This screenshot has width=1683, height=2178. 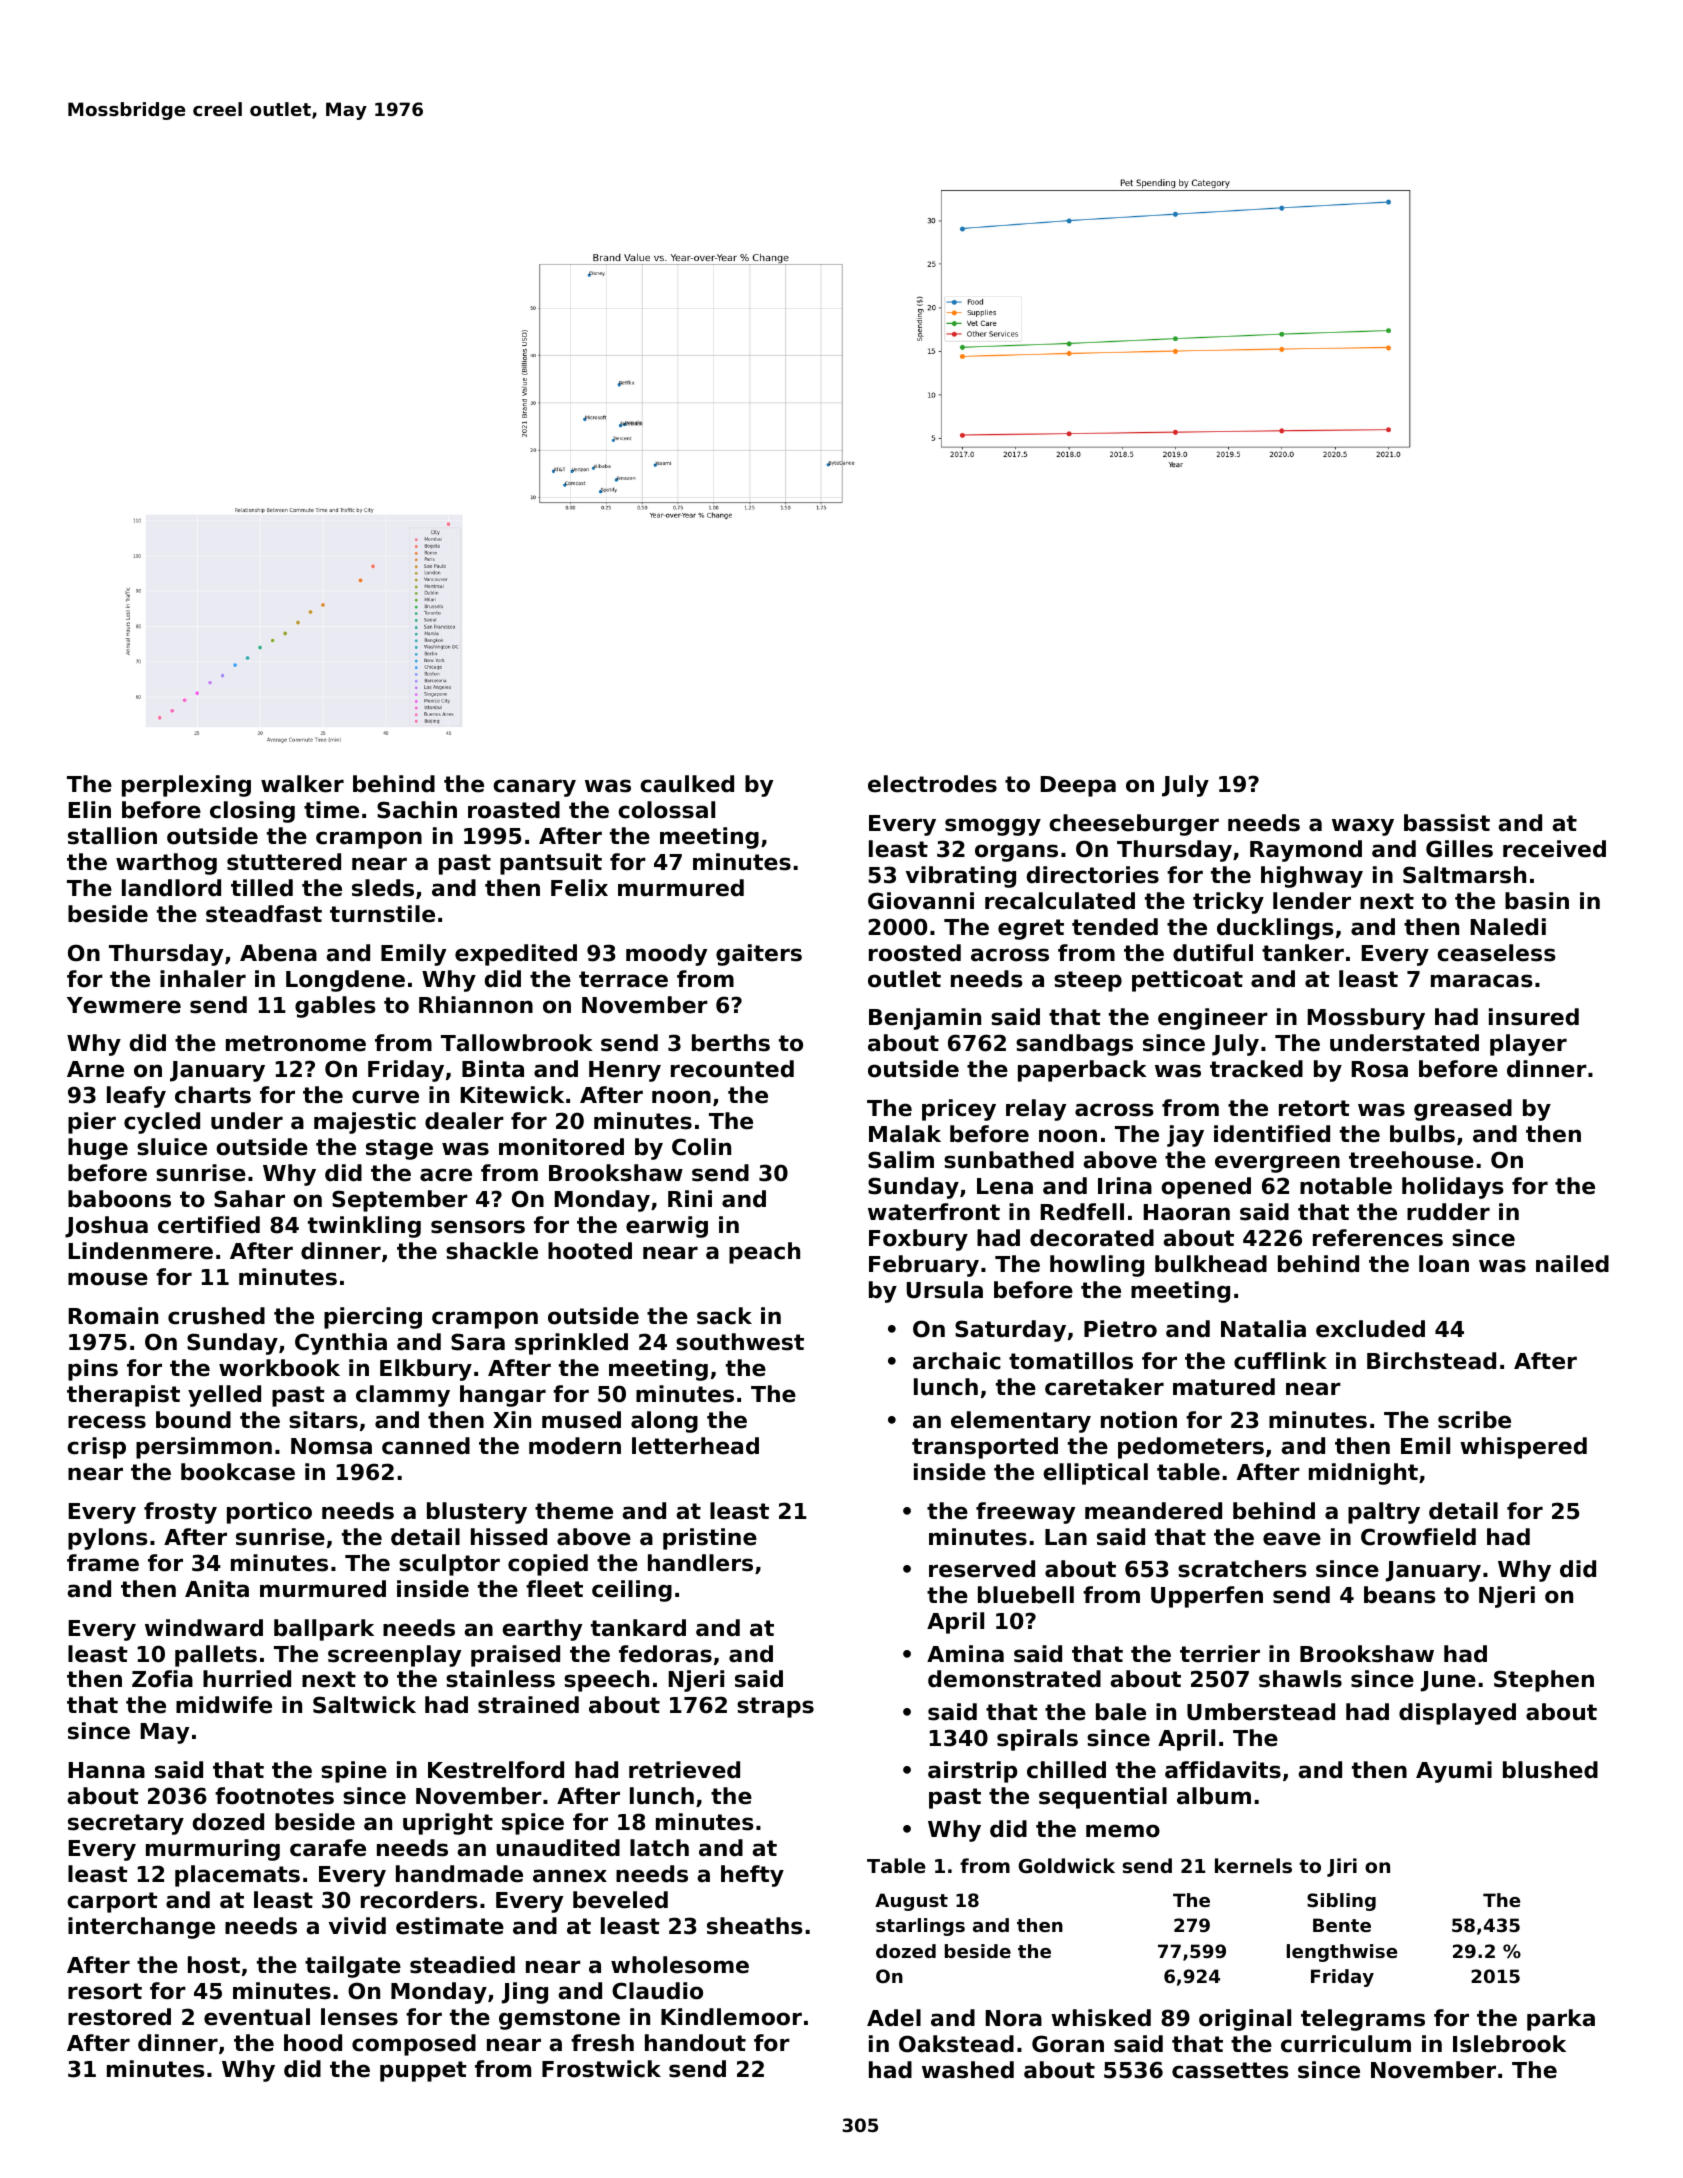 What do you see at coordinates (423, 2071) in the screenshot?
I see `puppet` at bounding box center [423, 2071].
